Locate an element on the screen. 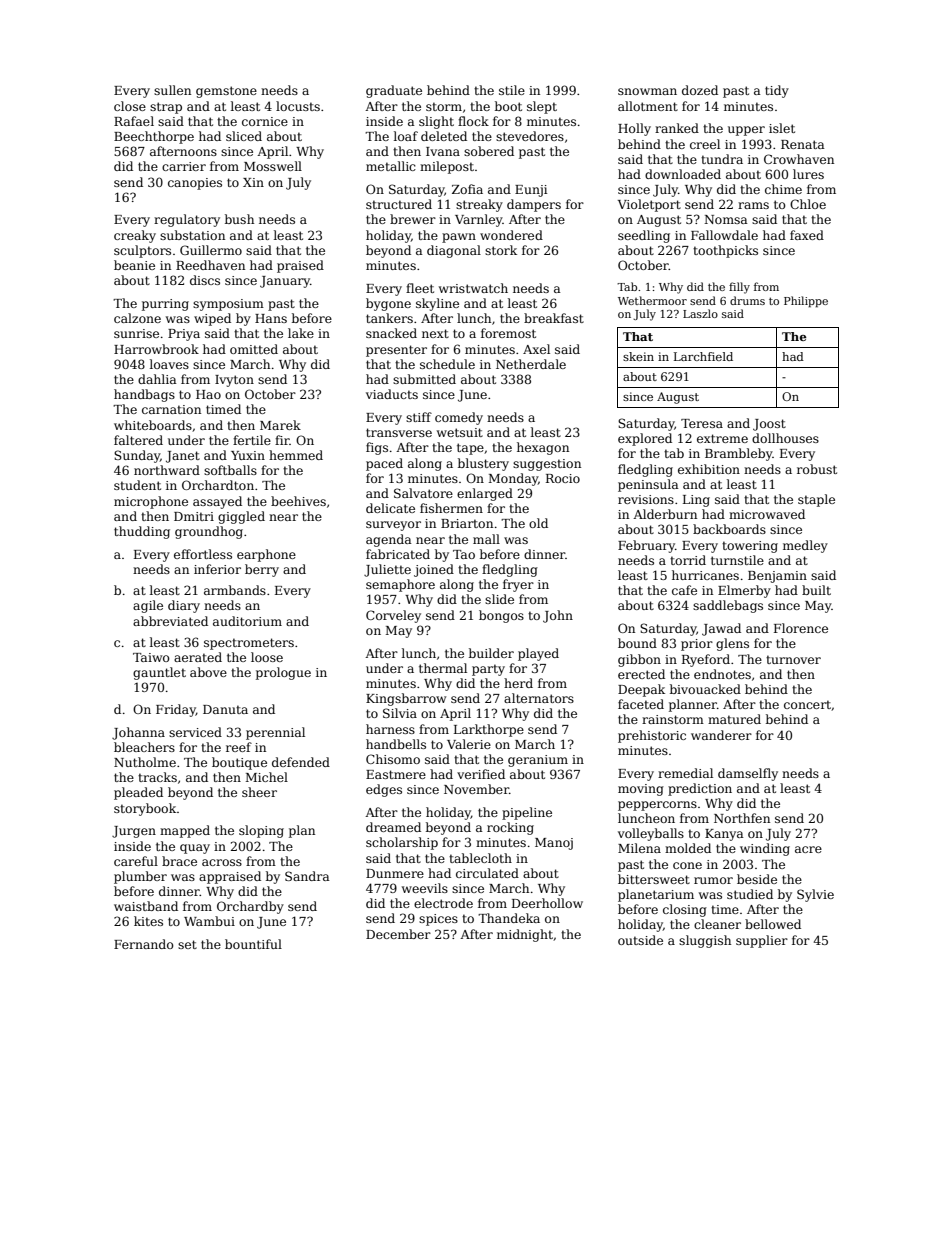 This screenshot has height=1233, width=952. Mosswell is located at coordinates (273, 166).
